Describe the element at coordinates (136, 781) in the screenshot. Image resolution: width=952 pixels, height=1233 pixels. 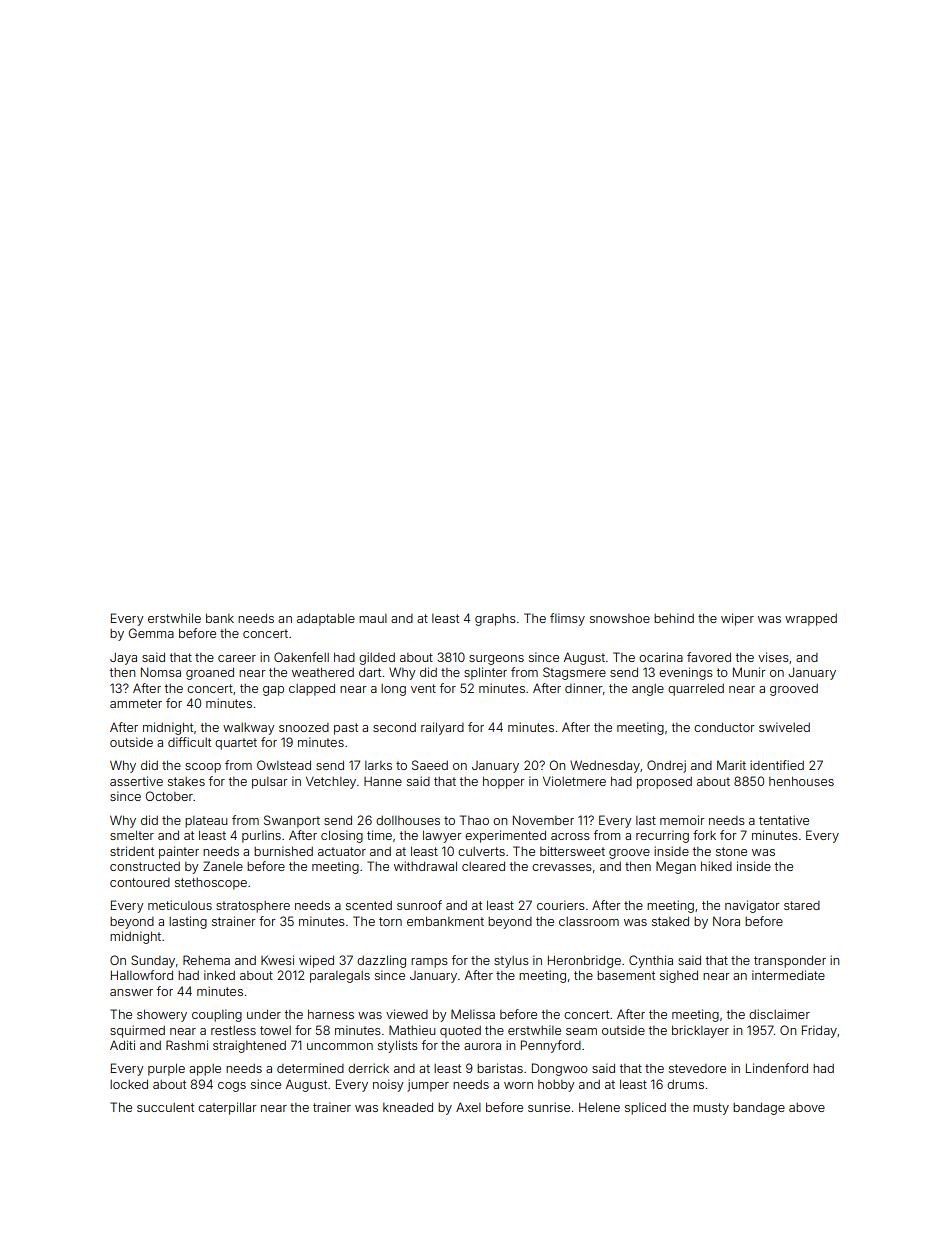
I see `assertive` at that location.
